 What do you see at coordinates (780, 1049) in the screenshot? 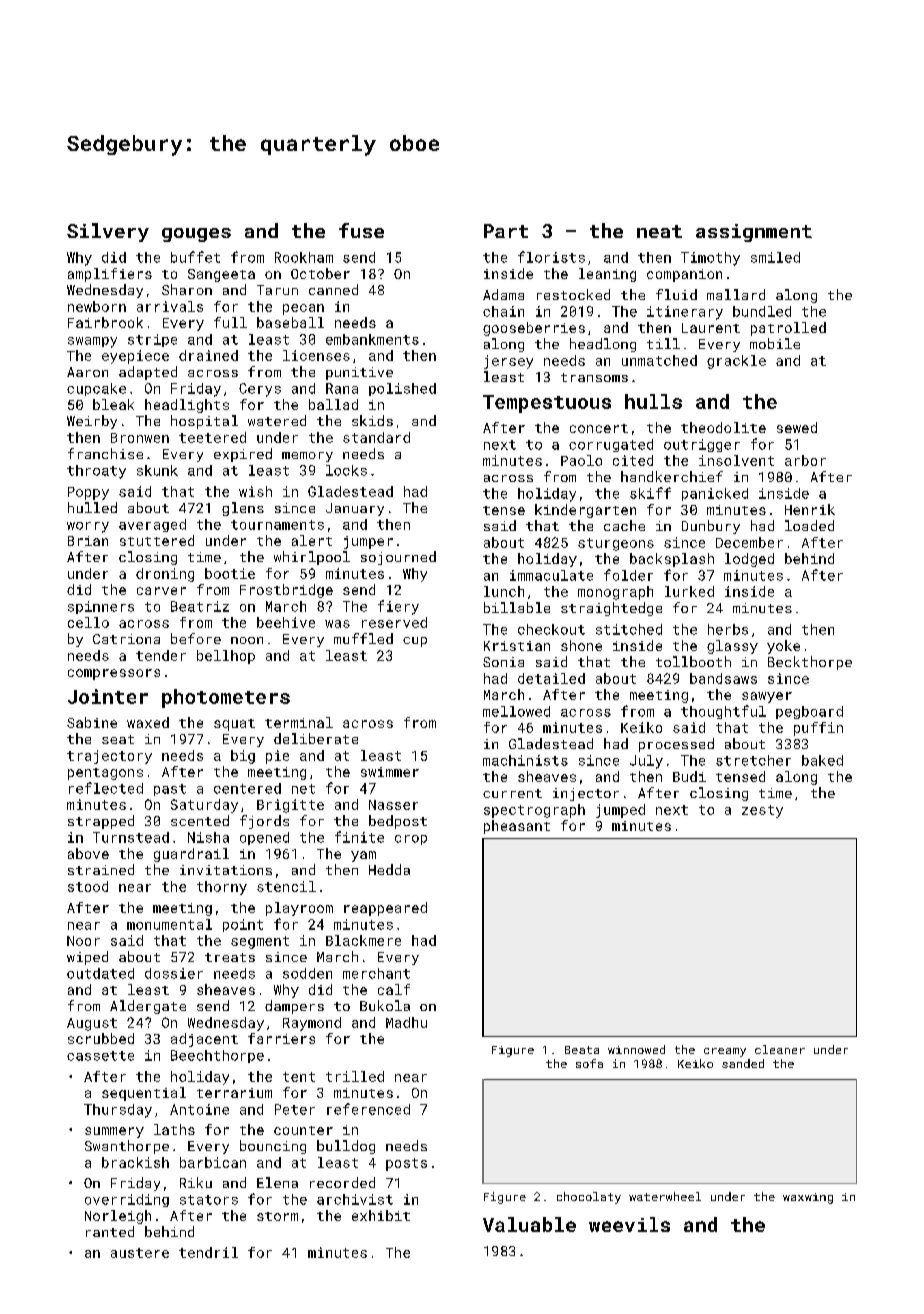
I see `cleaner` at bounding box center [780, 1049].
